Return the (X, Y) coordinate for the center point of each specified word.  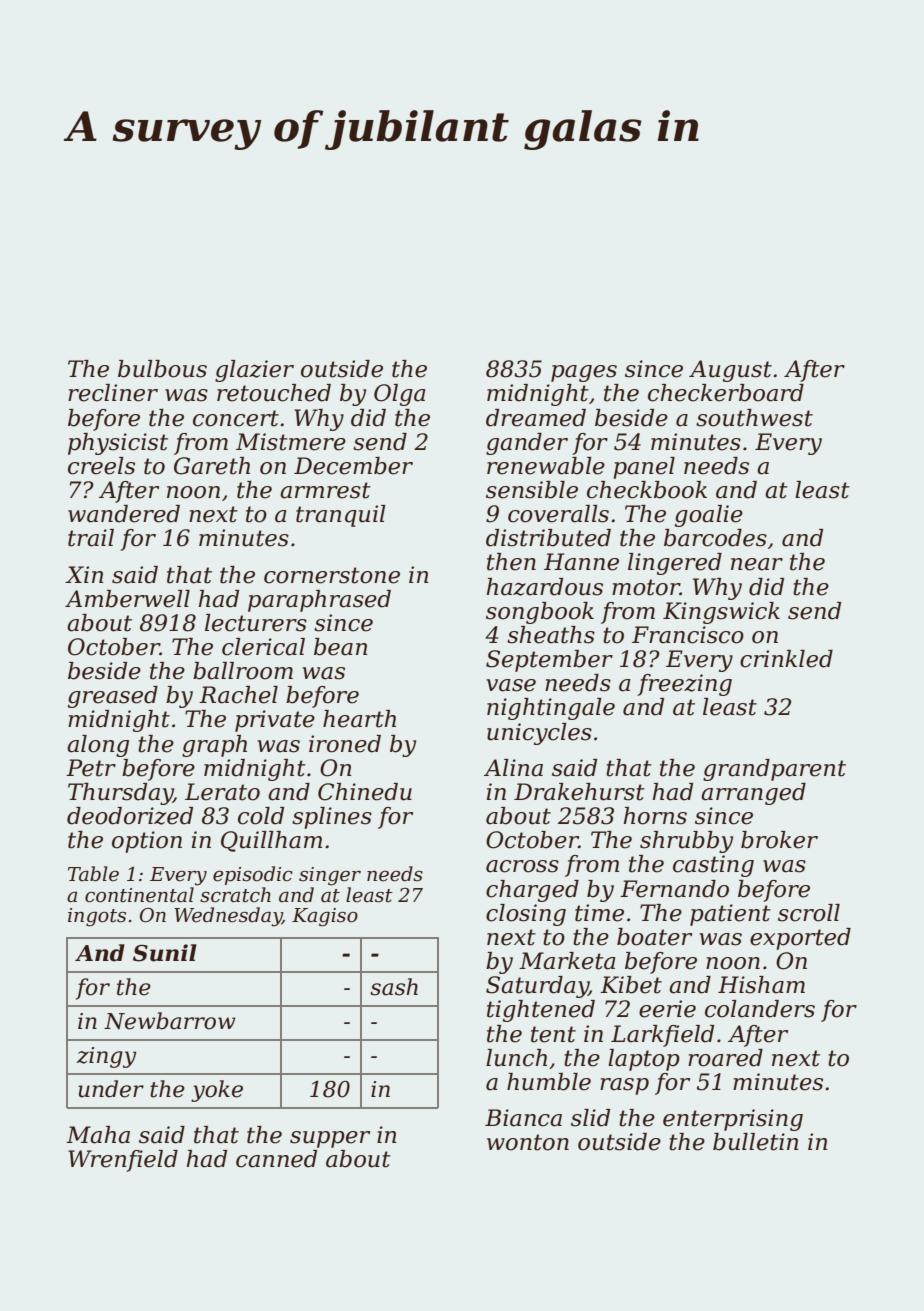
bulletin (756, 1142)
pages (584, 373)
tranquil (341, 516)
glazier (254, 371)
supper (330, 1139)
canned (276, 1159)
